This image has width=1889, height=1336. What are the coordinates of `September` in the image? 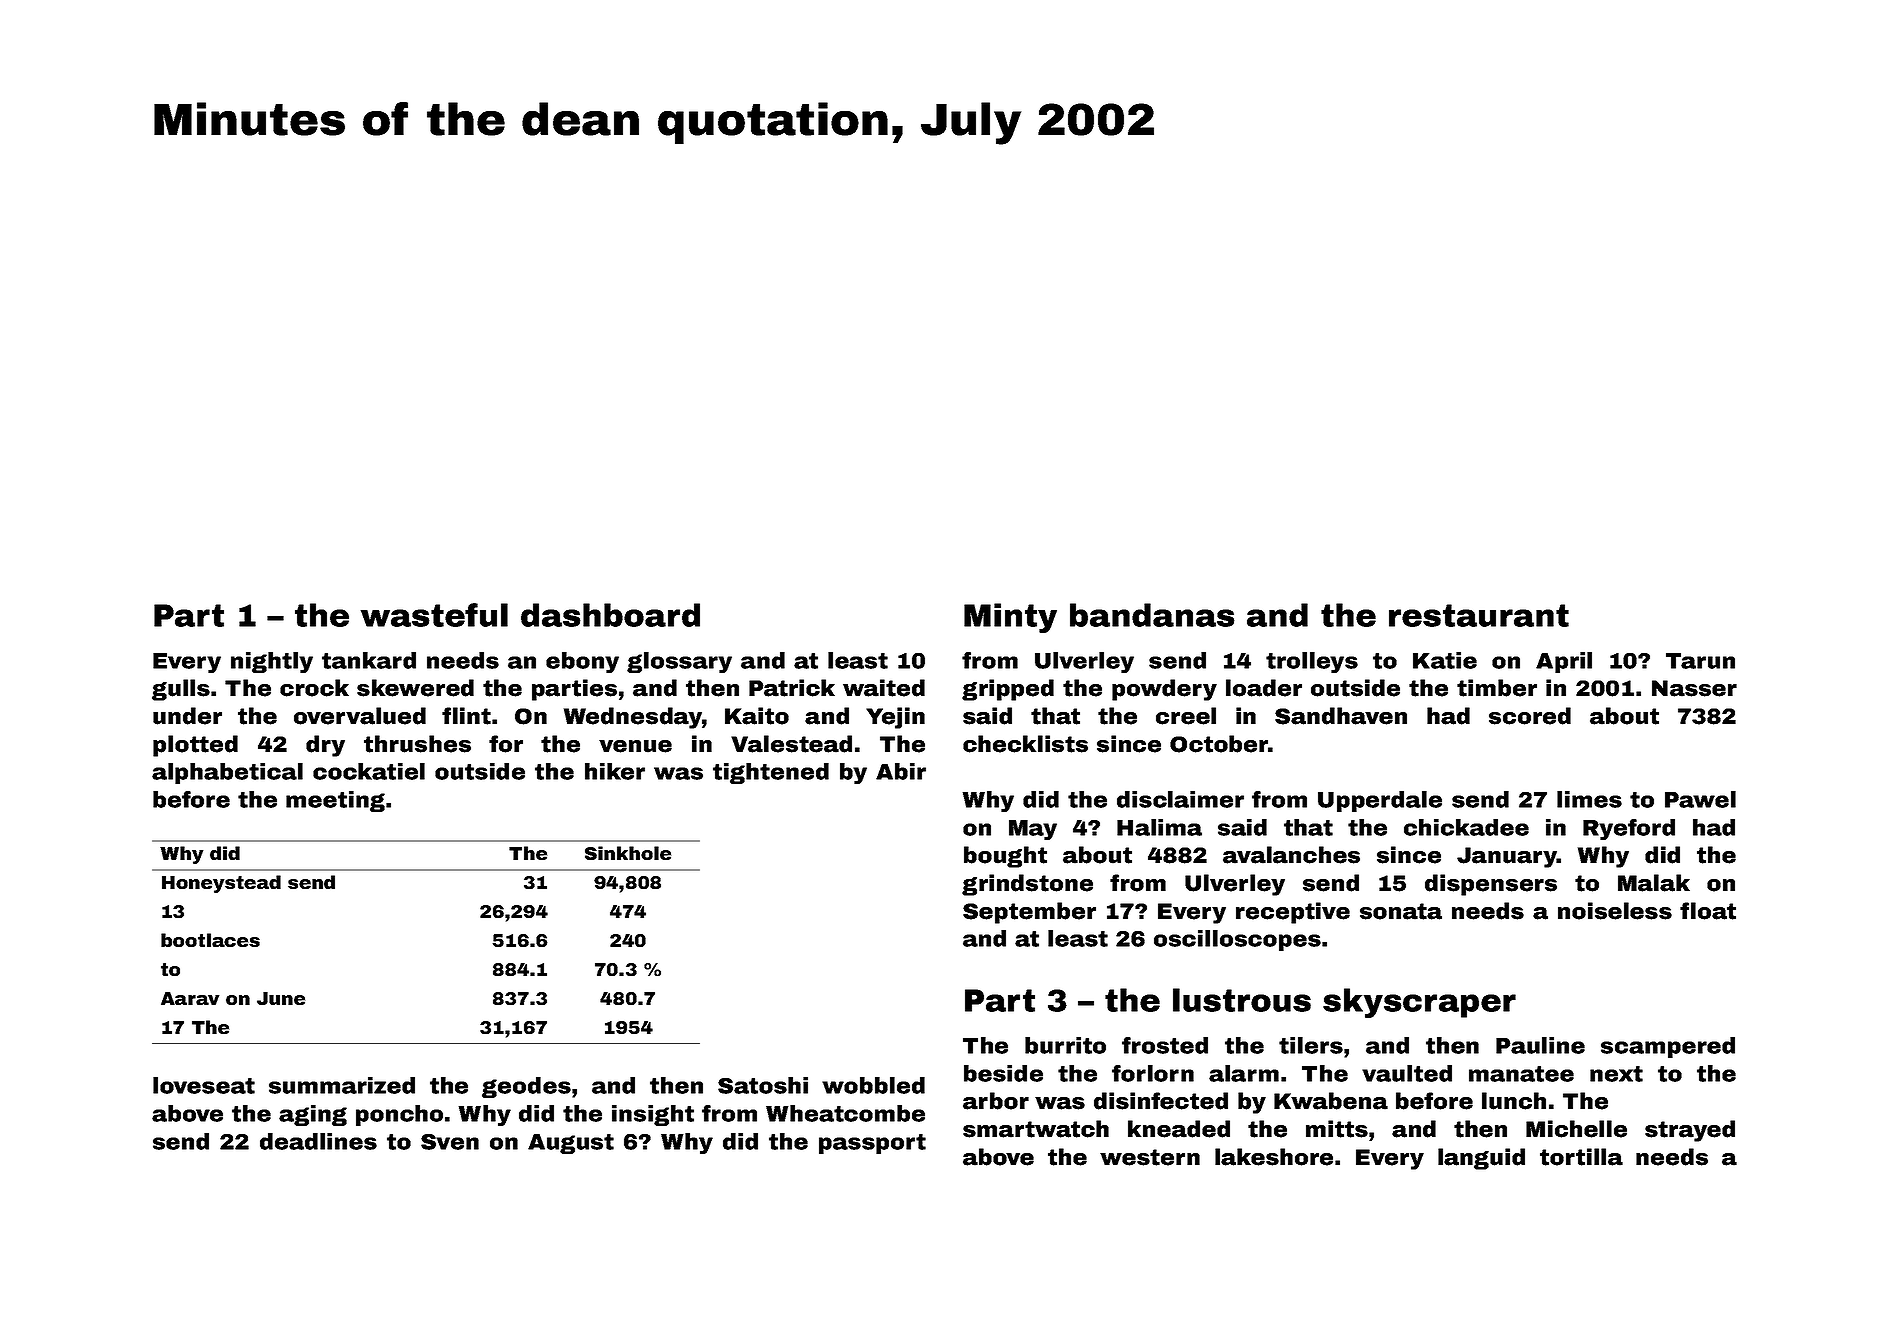 It's located at (1029, 913).
